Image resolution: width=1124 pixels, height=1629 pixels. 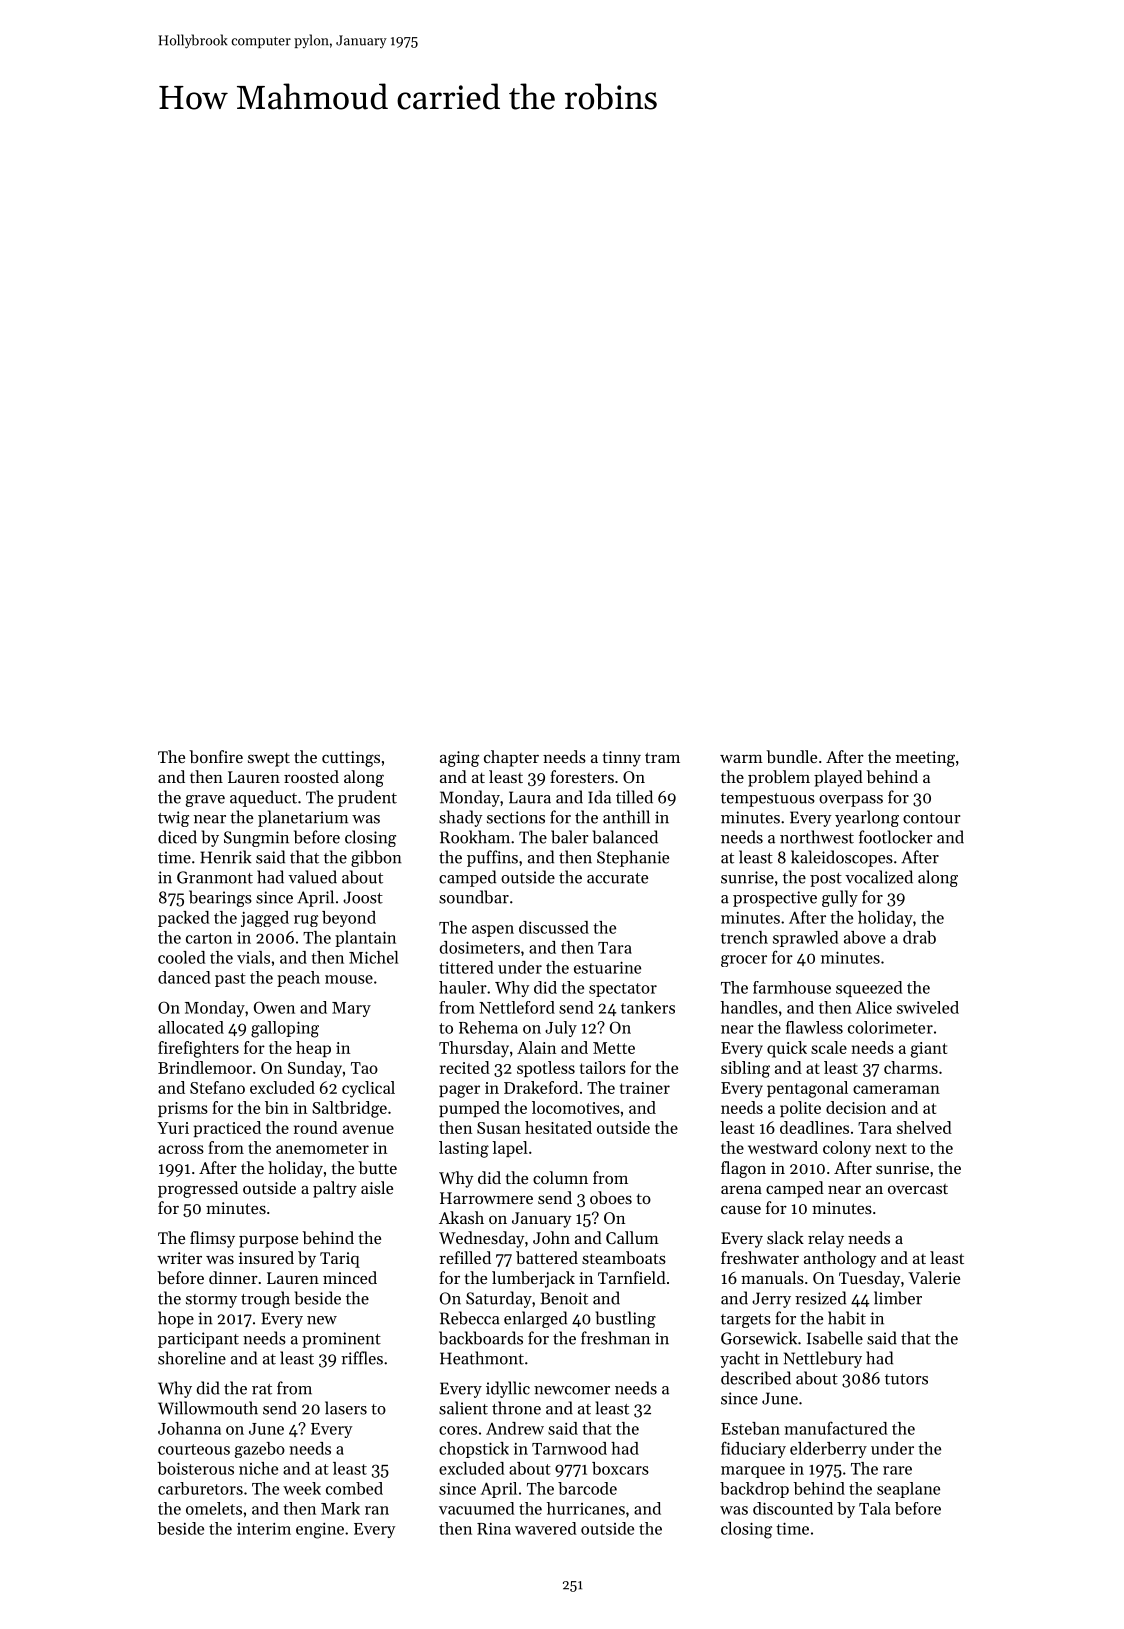 I want to click on Andrew, so click(x=515, y=1428).
